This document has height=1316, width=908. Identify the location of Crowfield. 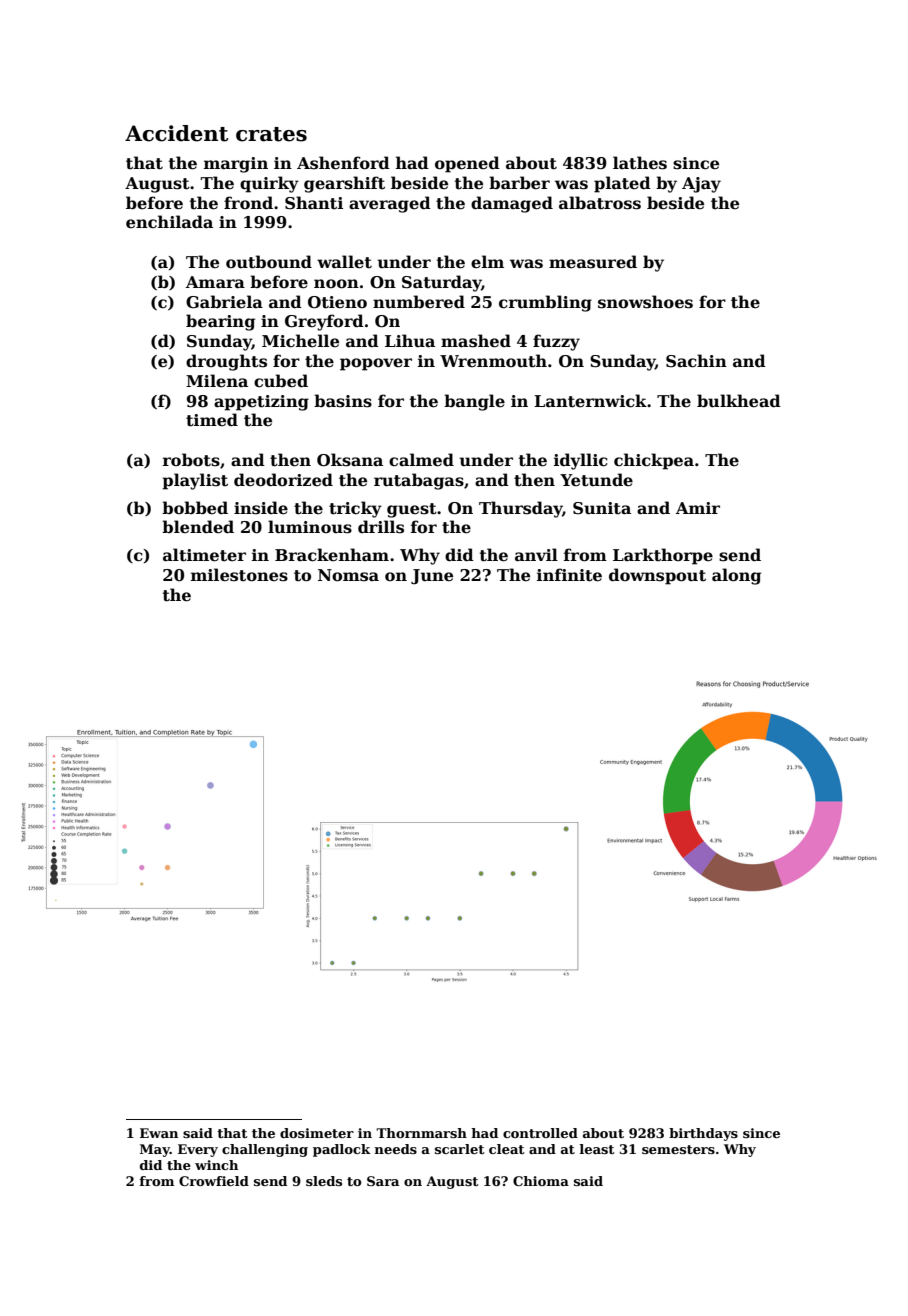
(214, 1181).
